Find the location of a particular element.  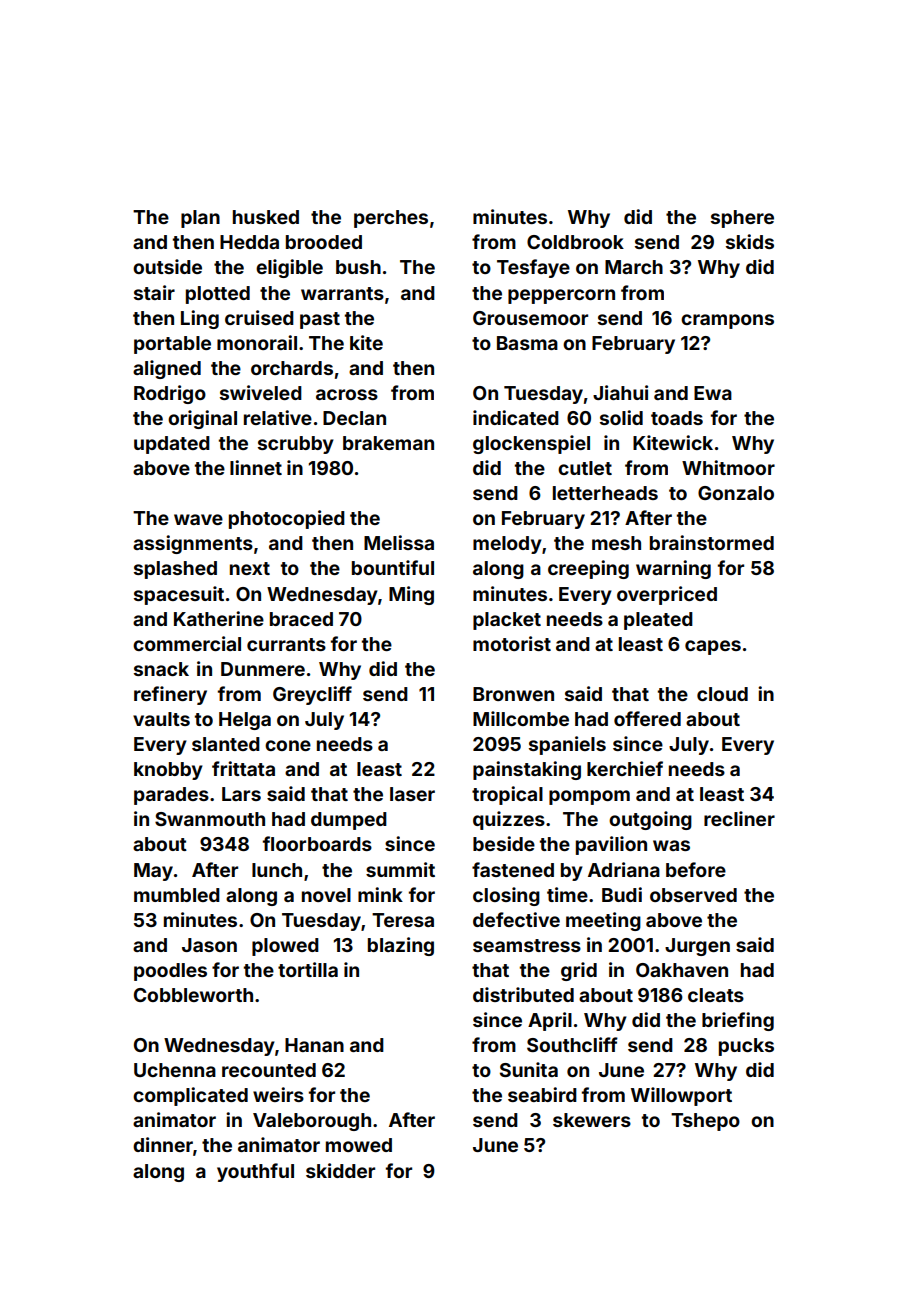

April is located at coordinates (550, 1021).
